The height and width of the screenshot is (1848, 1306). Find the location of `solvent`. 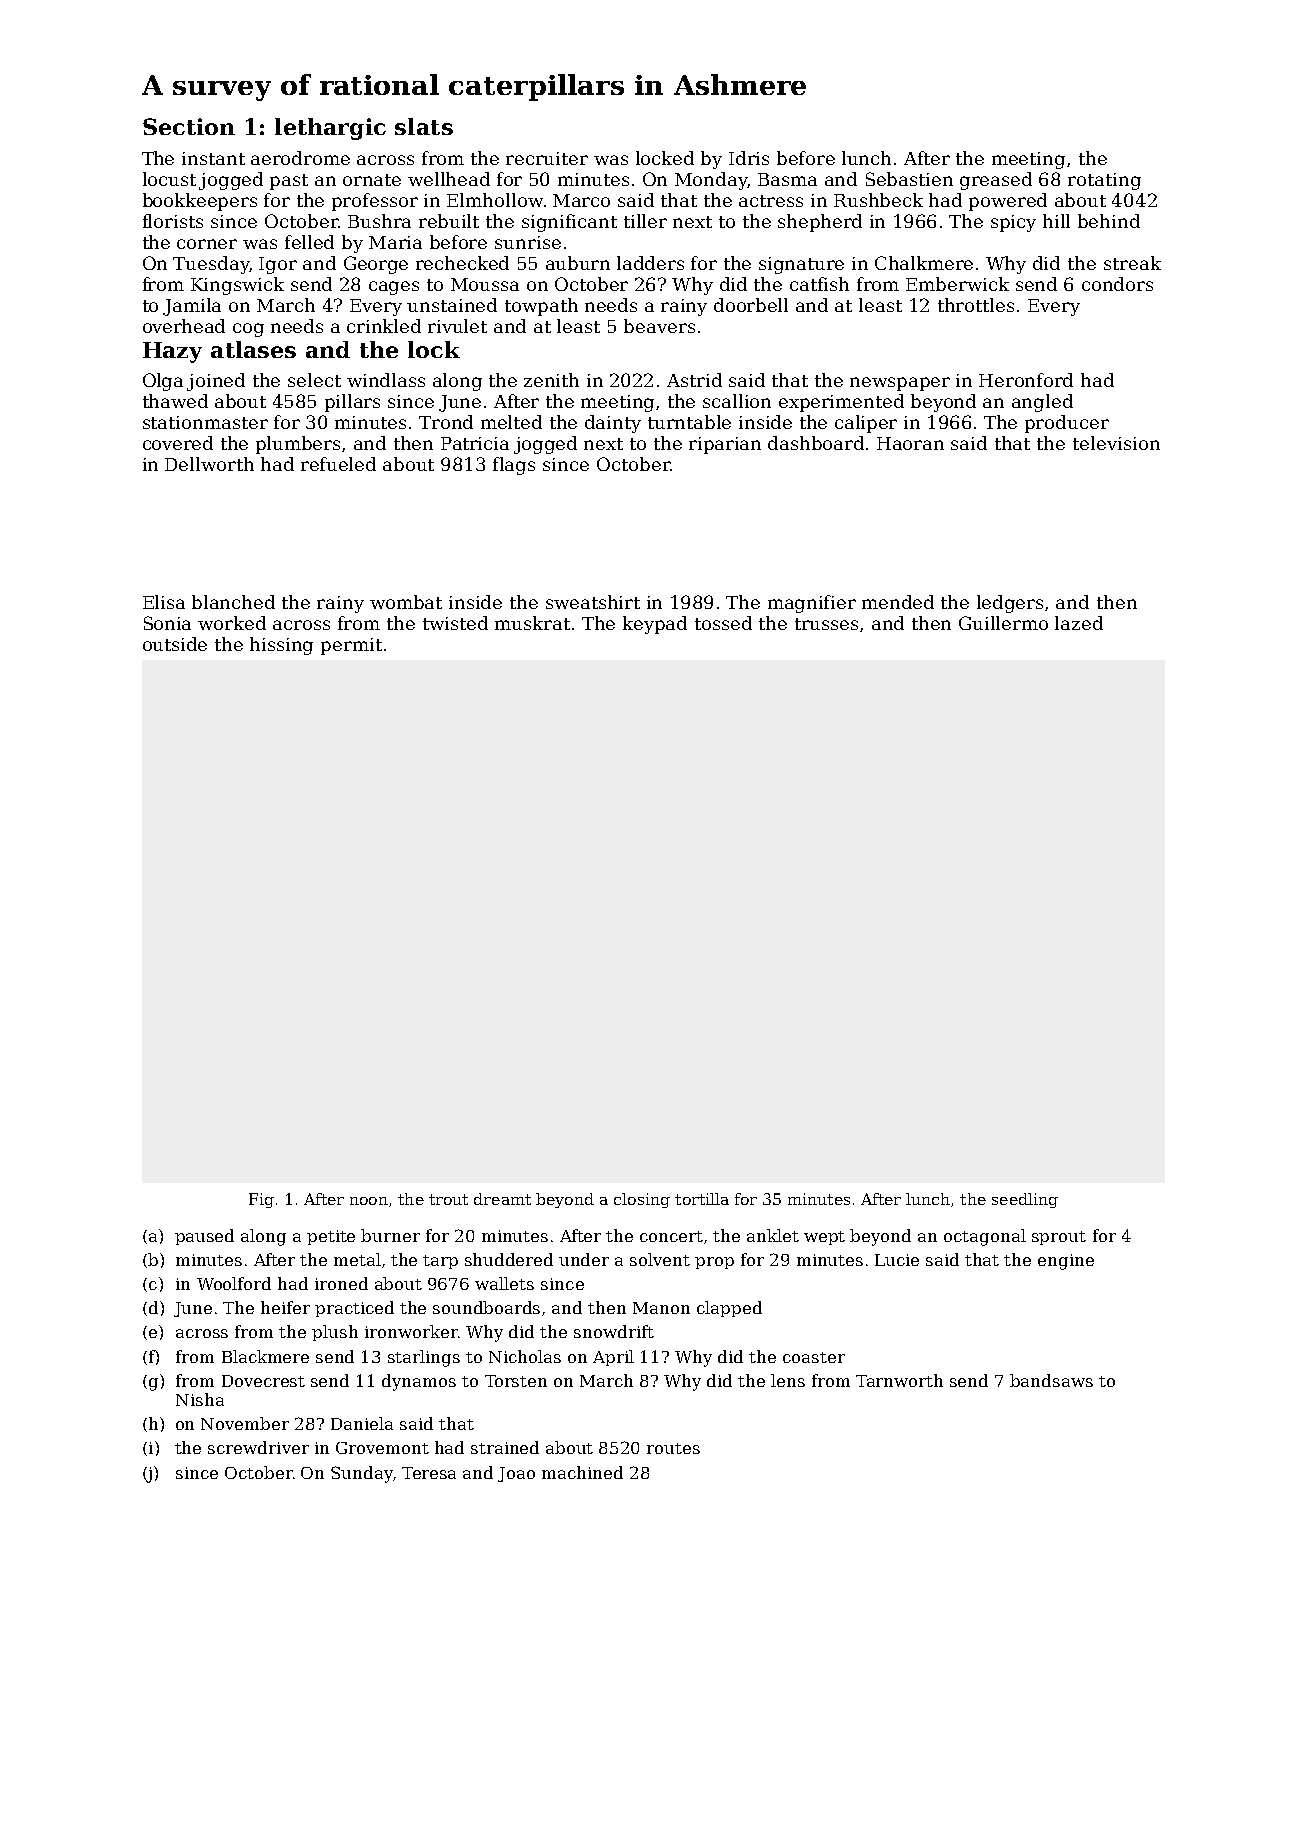

solvent is located at coordinates (660, 1259).
